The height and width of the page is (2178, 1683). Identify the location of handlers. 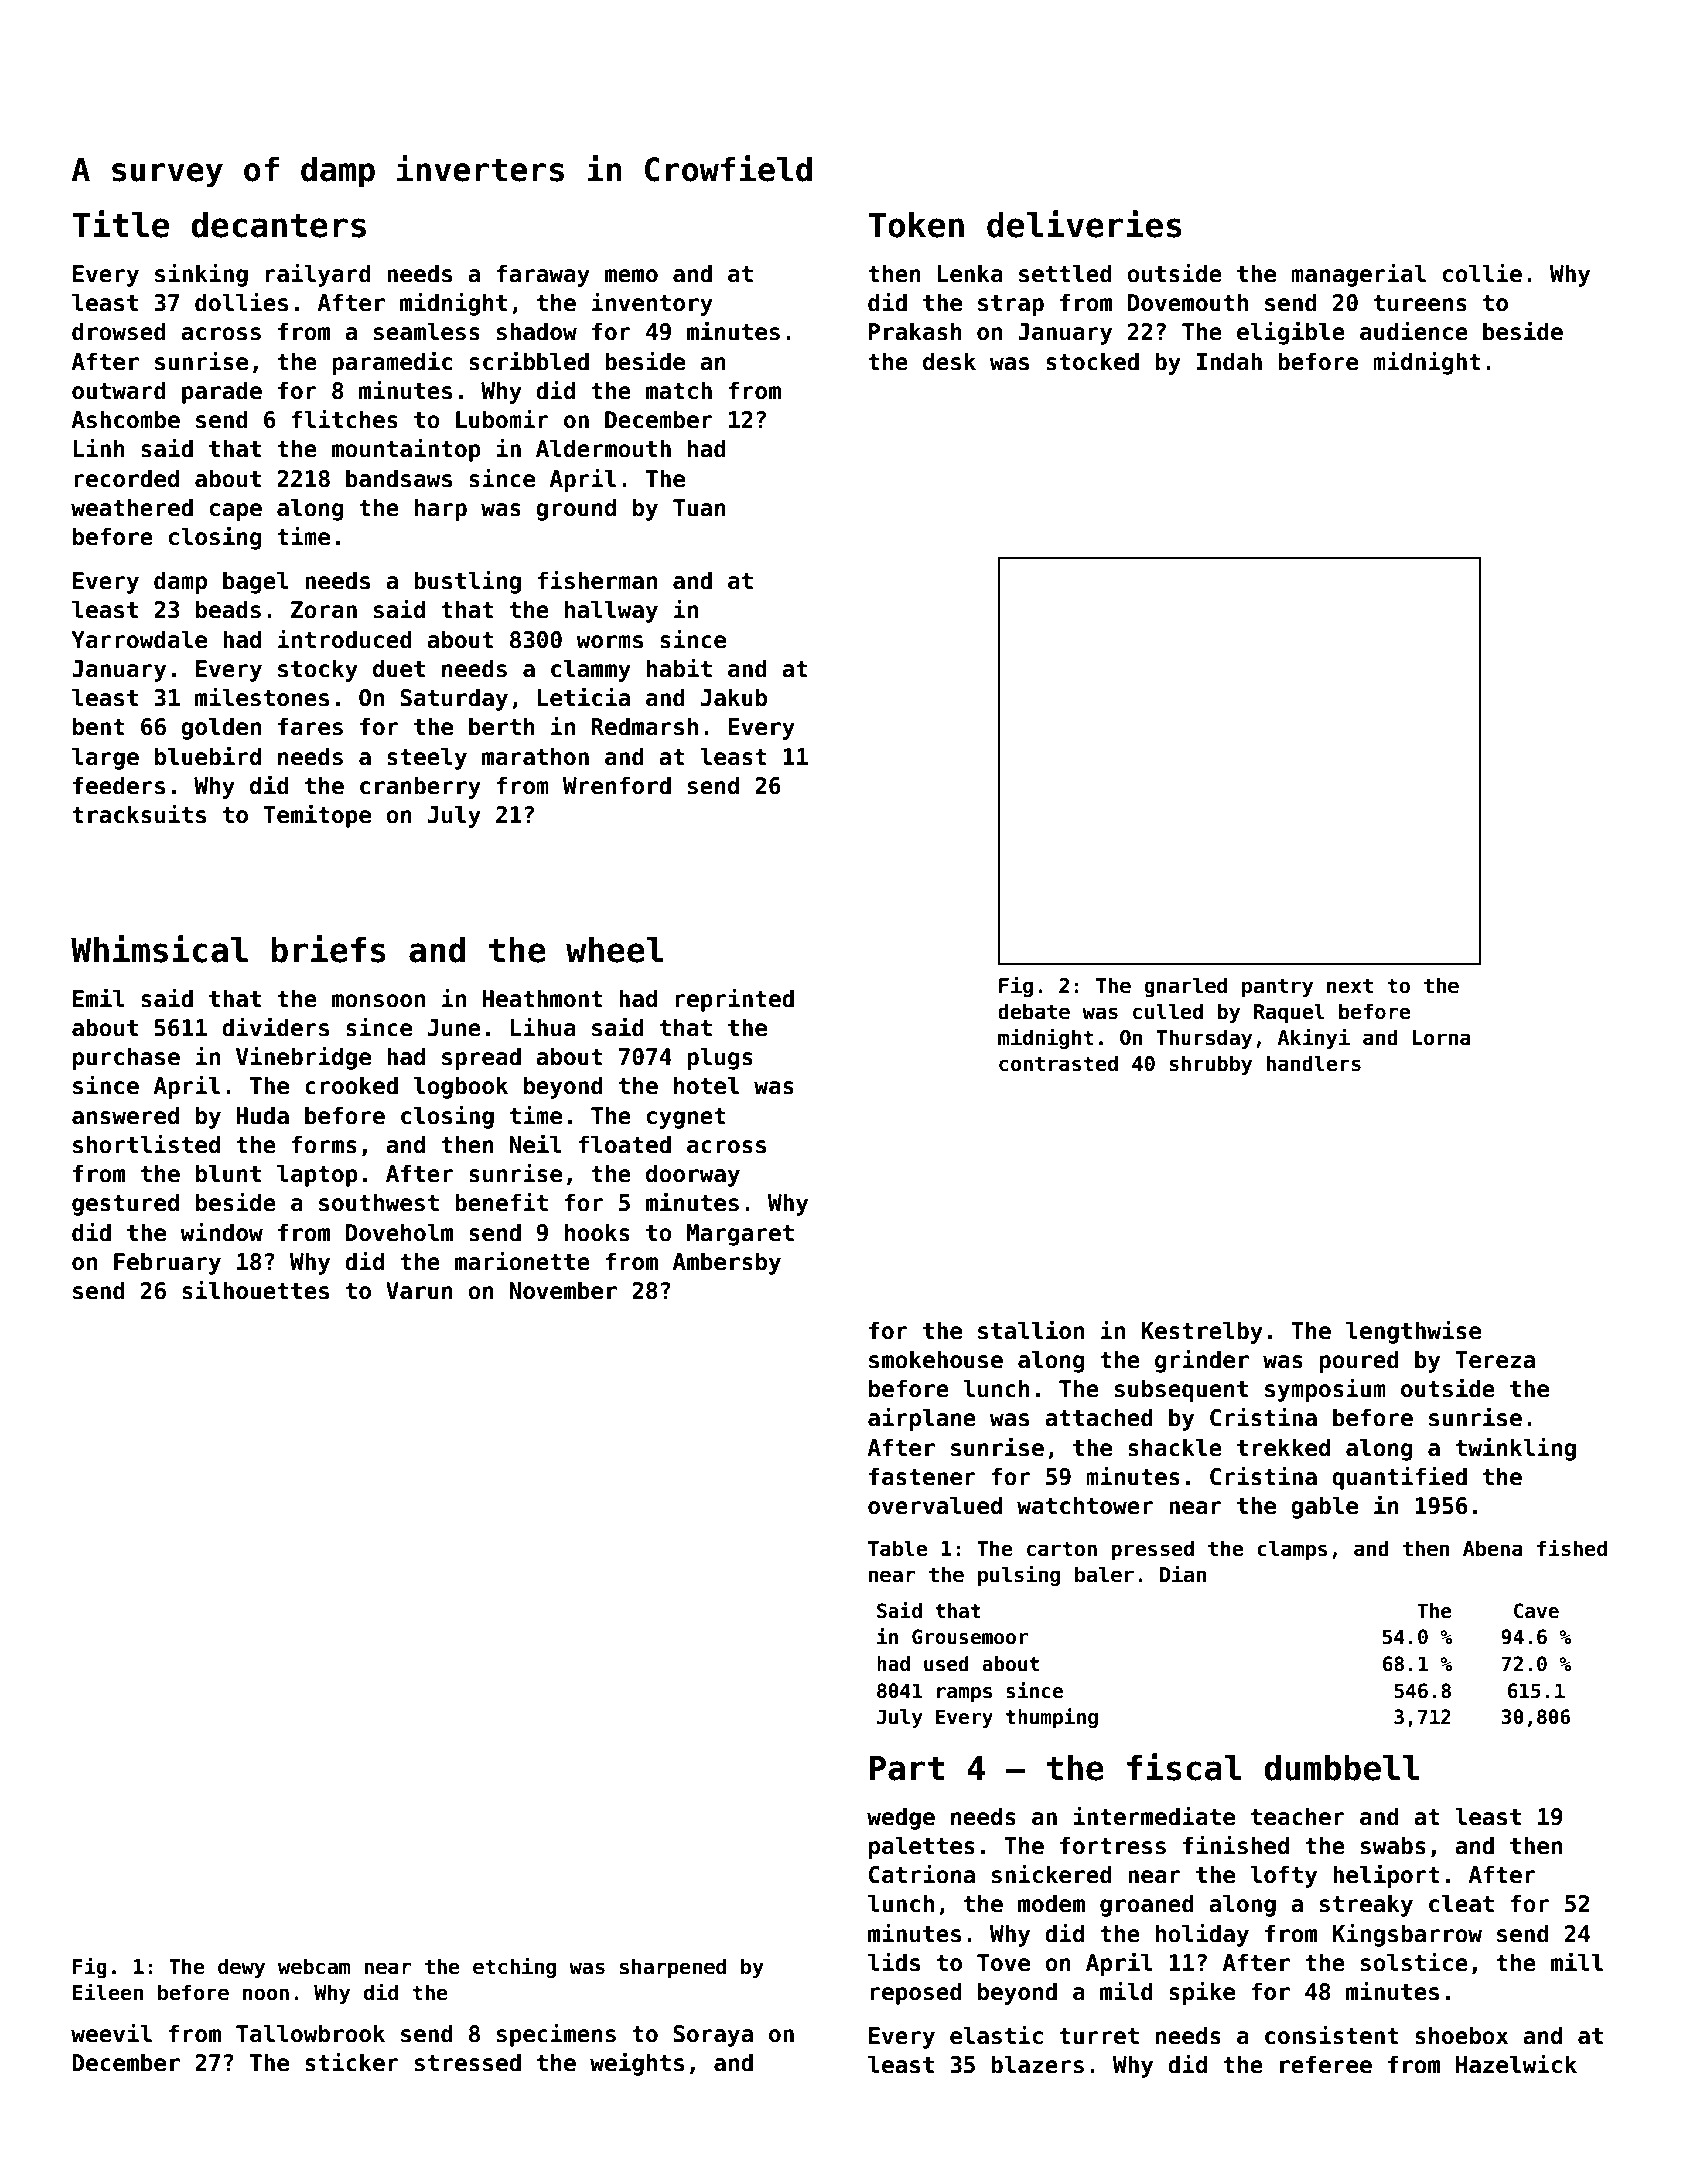
(1313, 1063).
